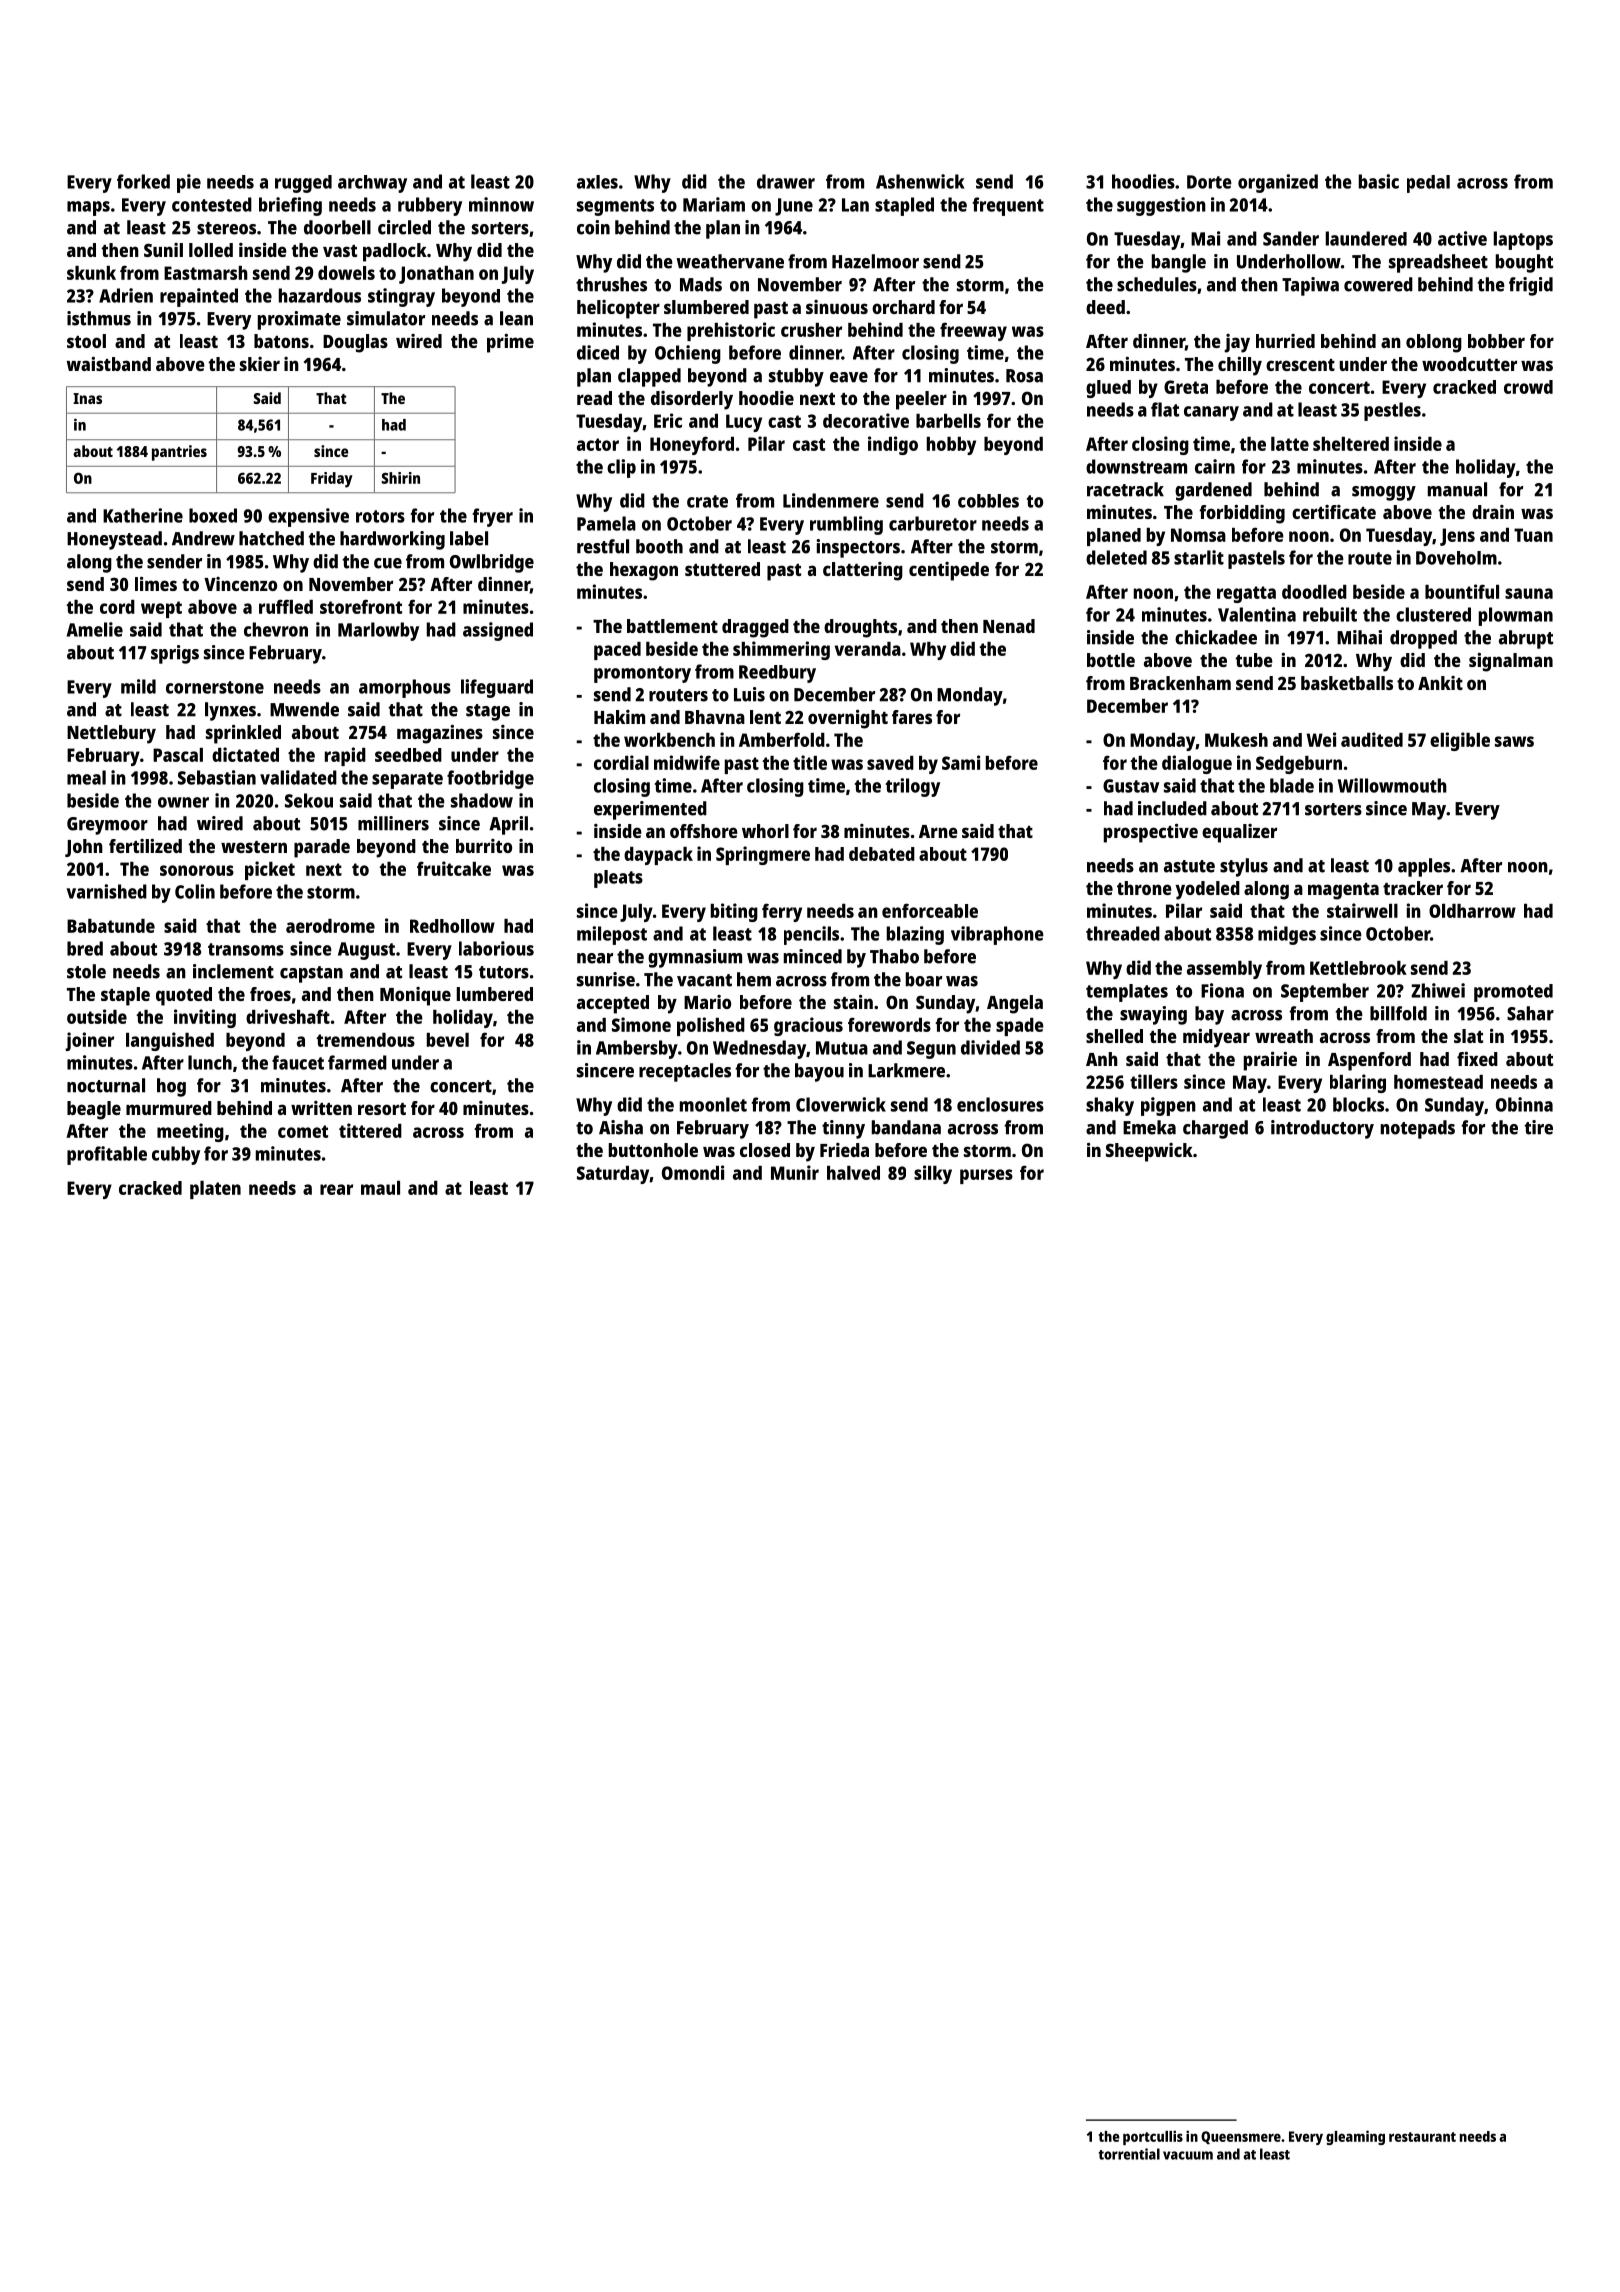 This image has width=1620, height=2292. What do you see at coordinates (938, 831) in the image?
I see `Arne` at bounding box center [938, 831].
